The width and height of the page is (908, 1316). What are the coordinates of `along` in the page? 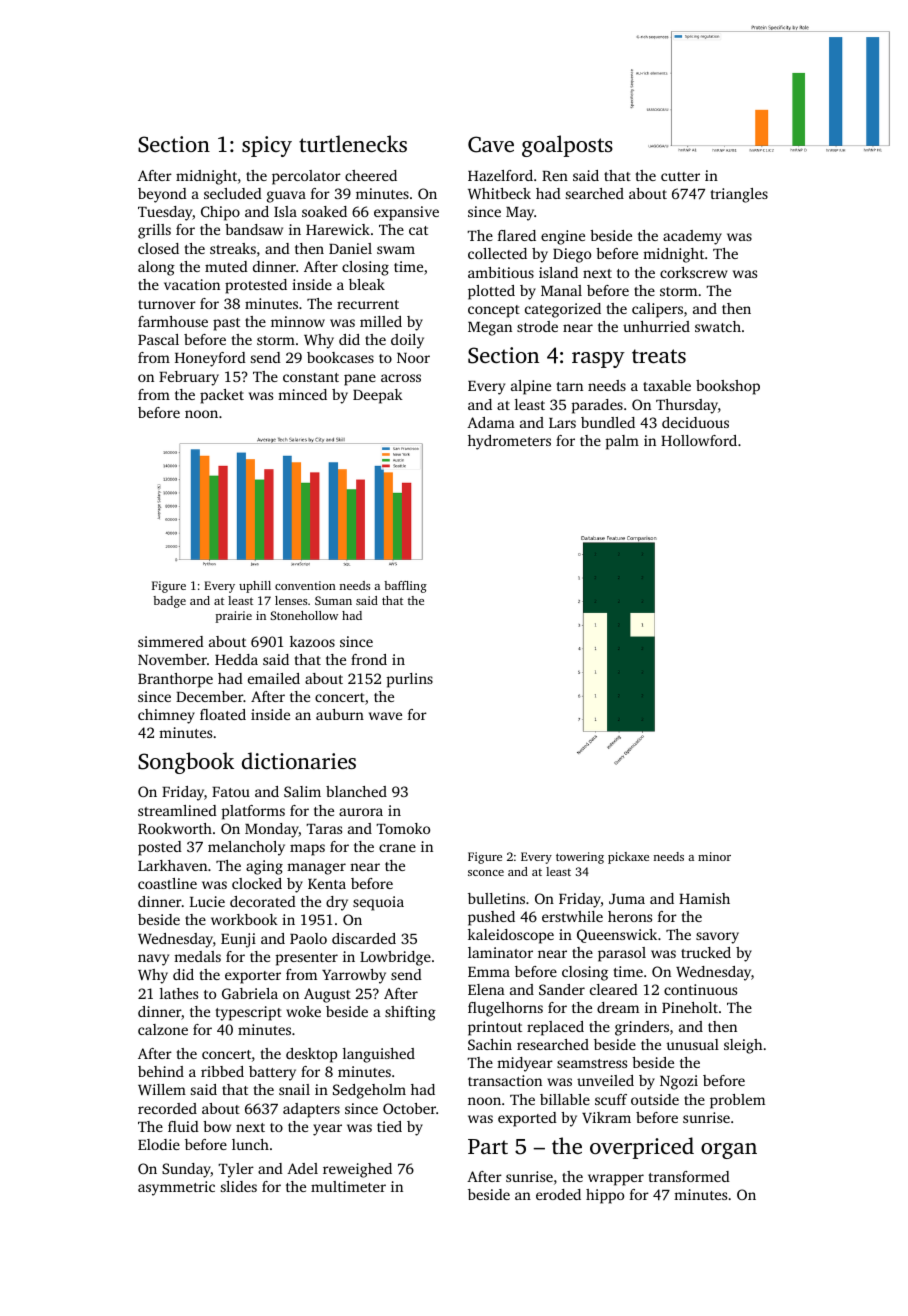 It's located at (156, 268).
